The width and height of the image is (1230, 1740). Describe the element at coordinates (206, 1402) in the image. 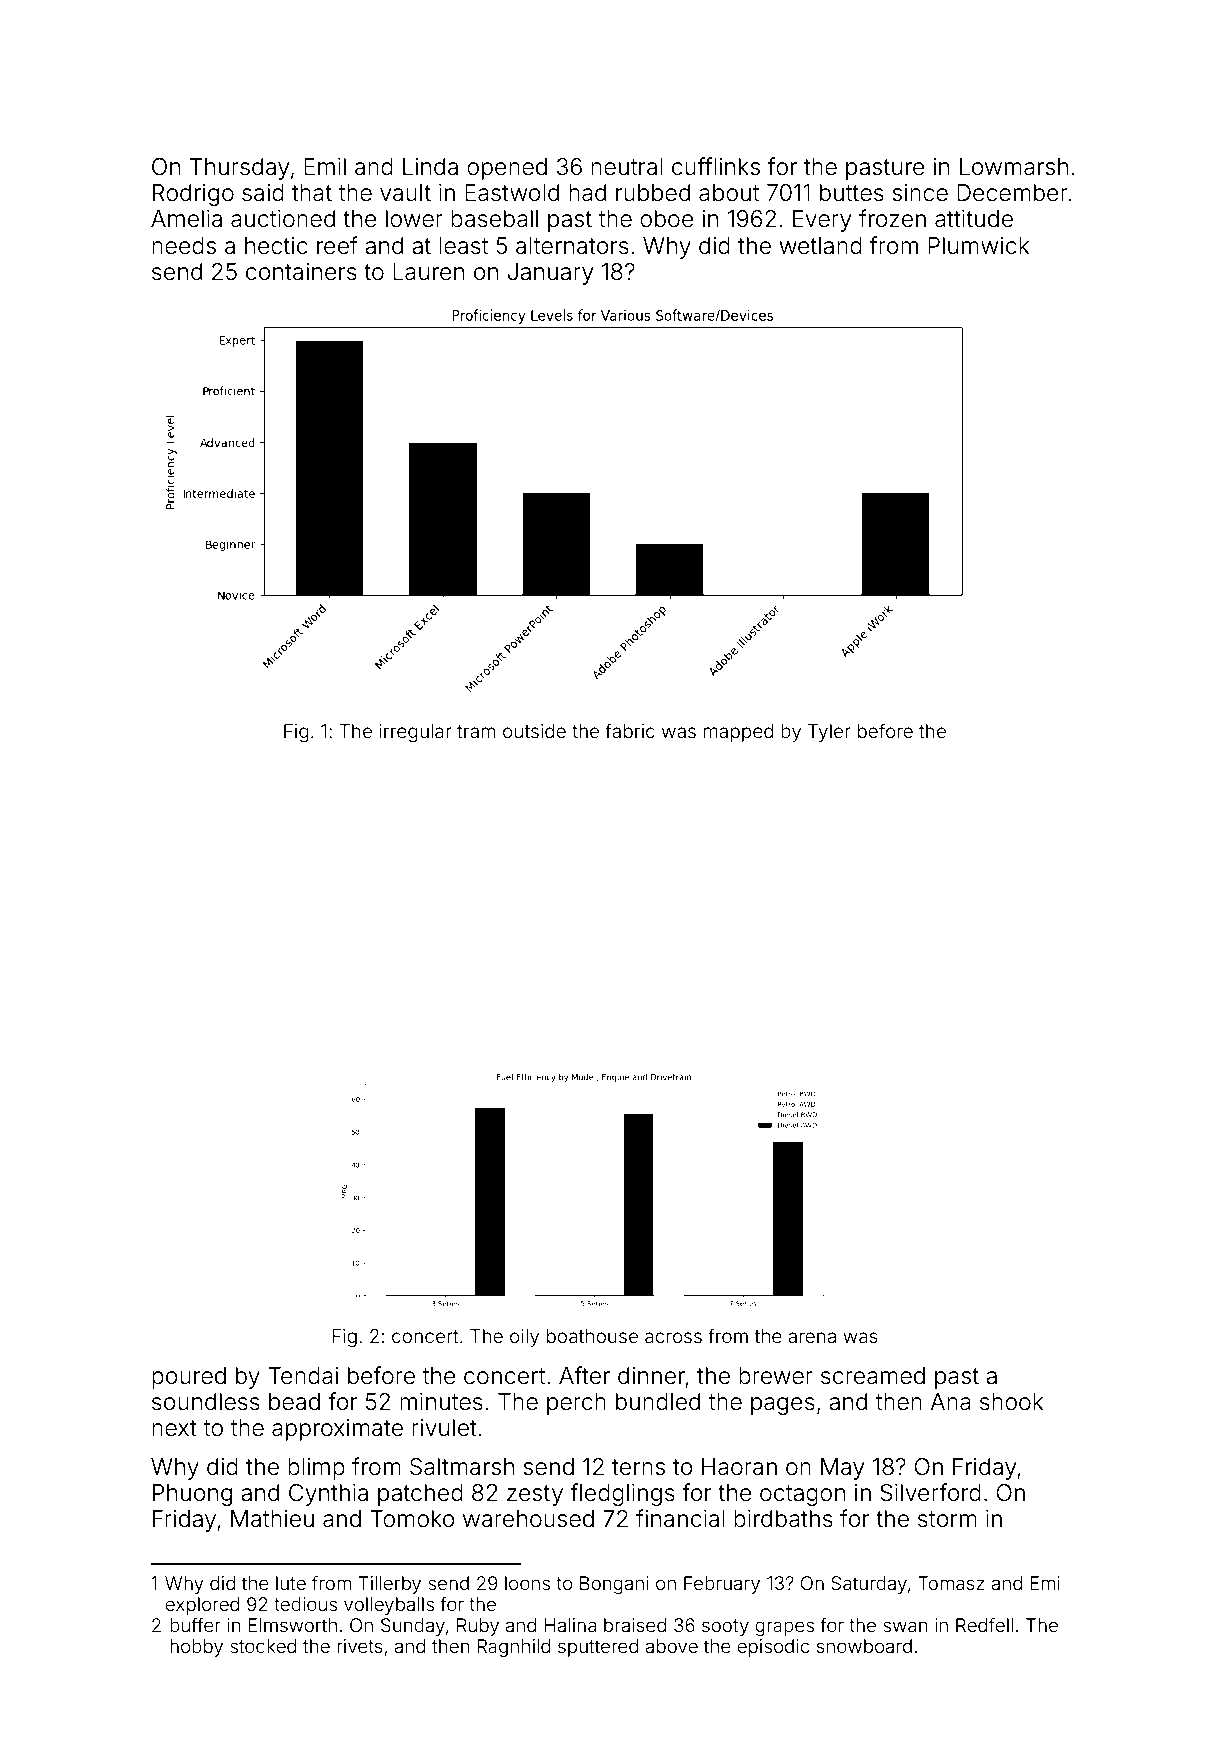

I see `soundless` at that location.
